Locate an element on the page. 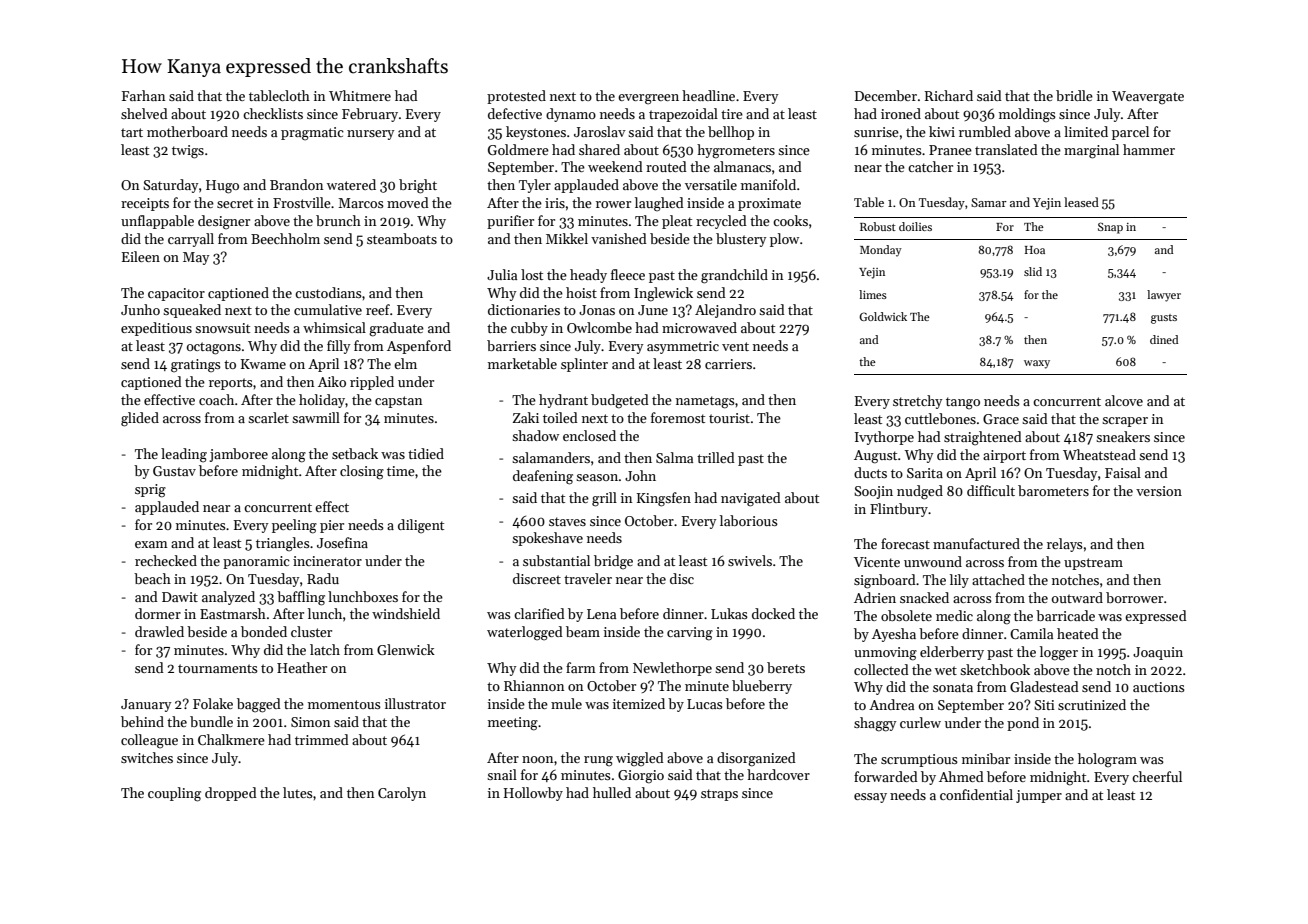 The image size is (1308, 924). hulled is located at coordinates (612, 792).
